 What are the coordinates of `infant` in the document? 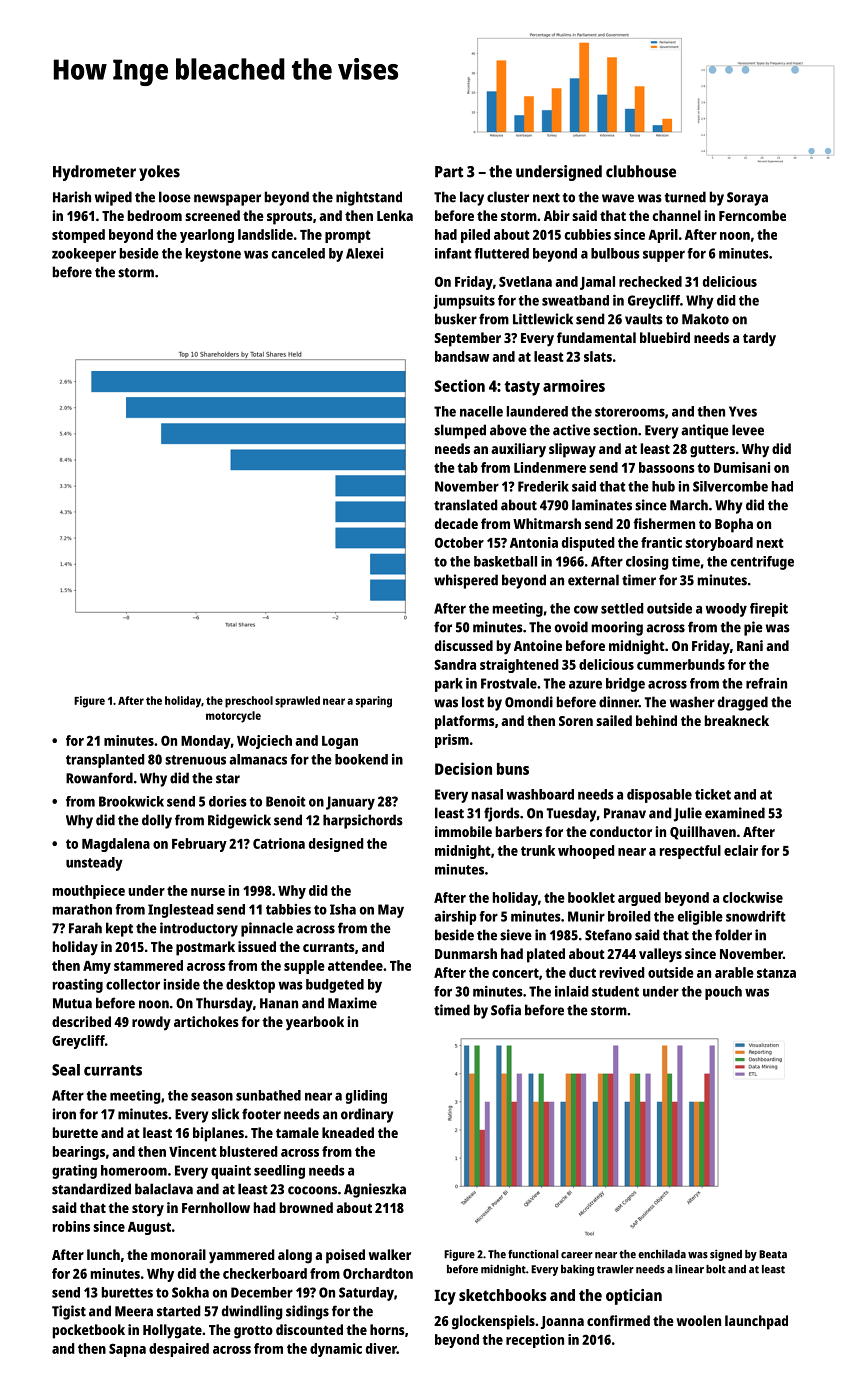 It's located at (453, 253).
